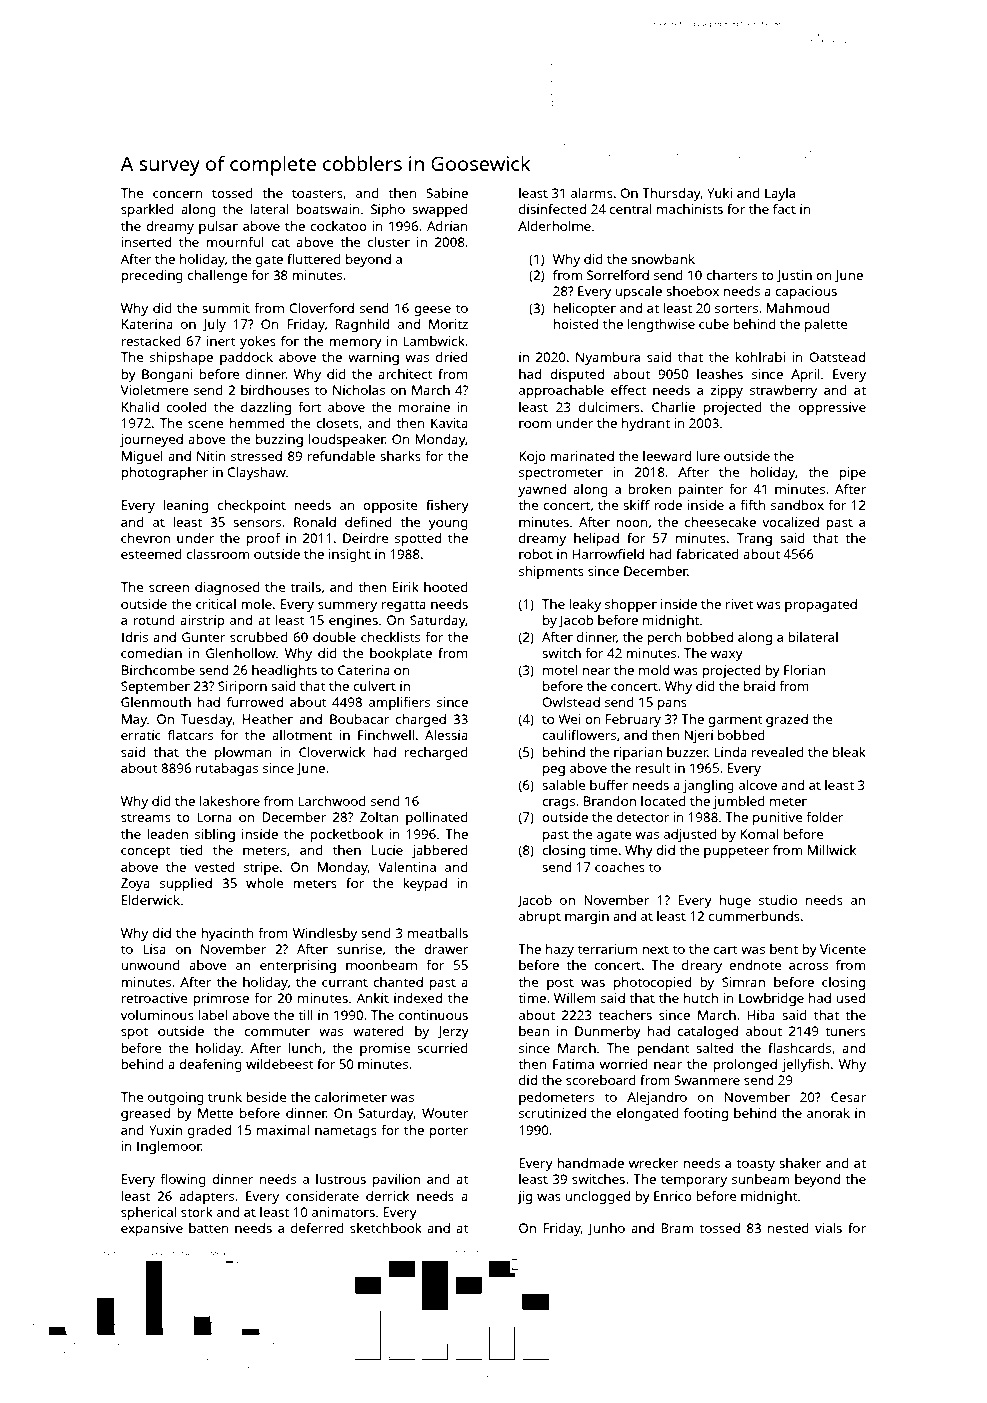 The image size is (987, 1403). I want to click on garment, so click(735, 721).
